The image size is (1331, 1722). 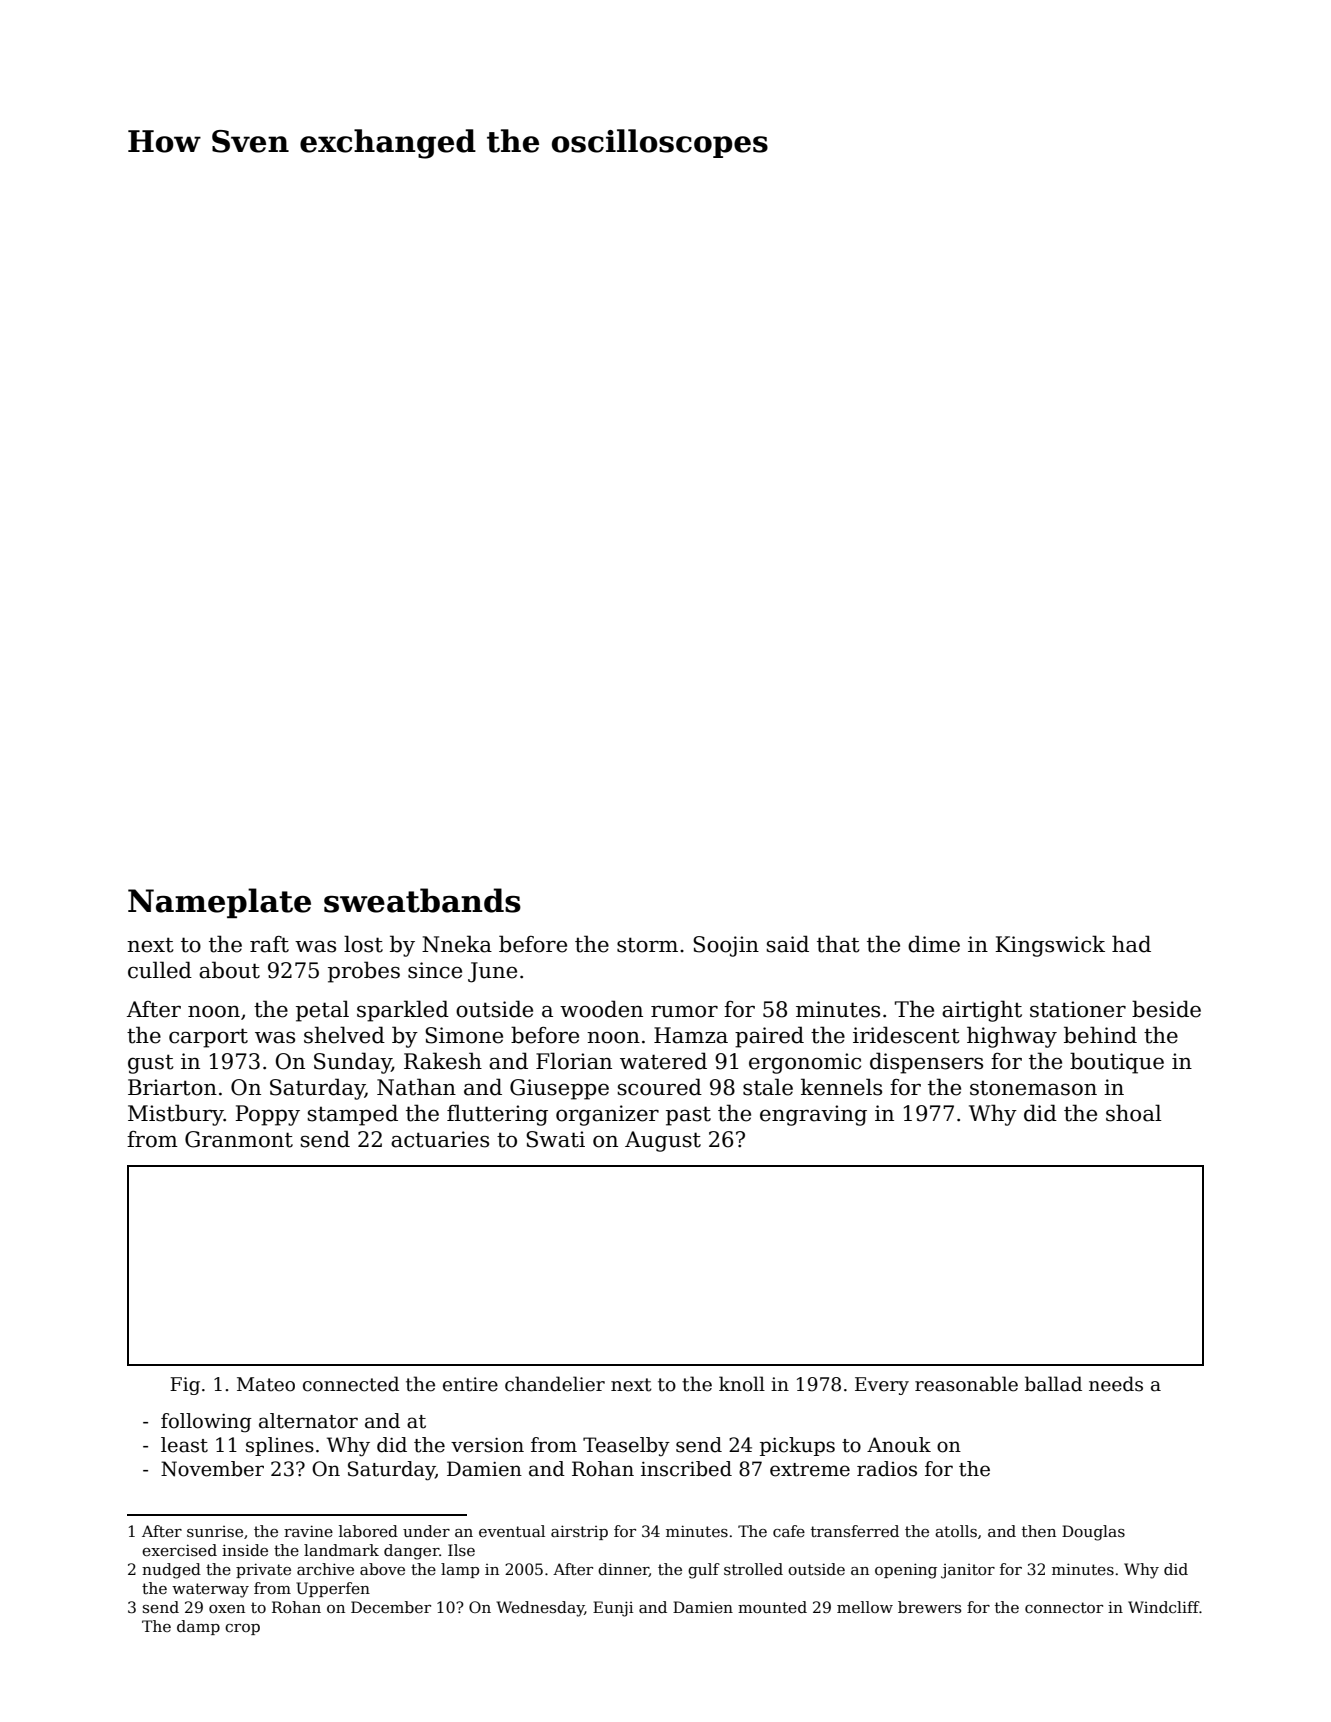 I want to click on needs, so click(x=1116, y=1384).
